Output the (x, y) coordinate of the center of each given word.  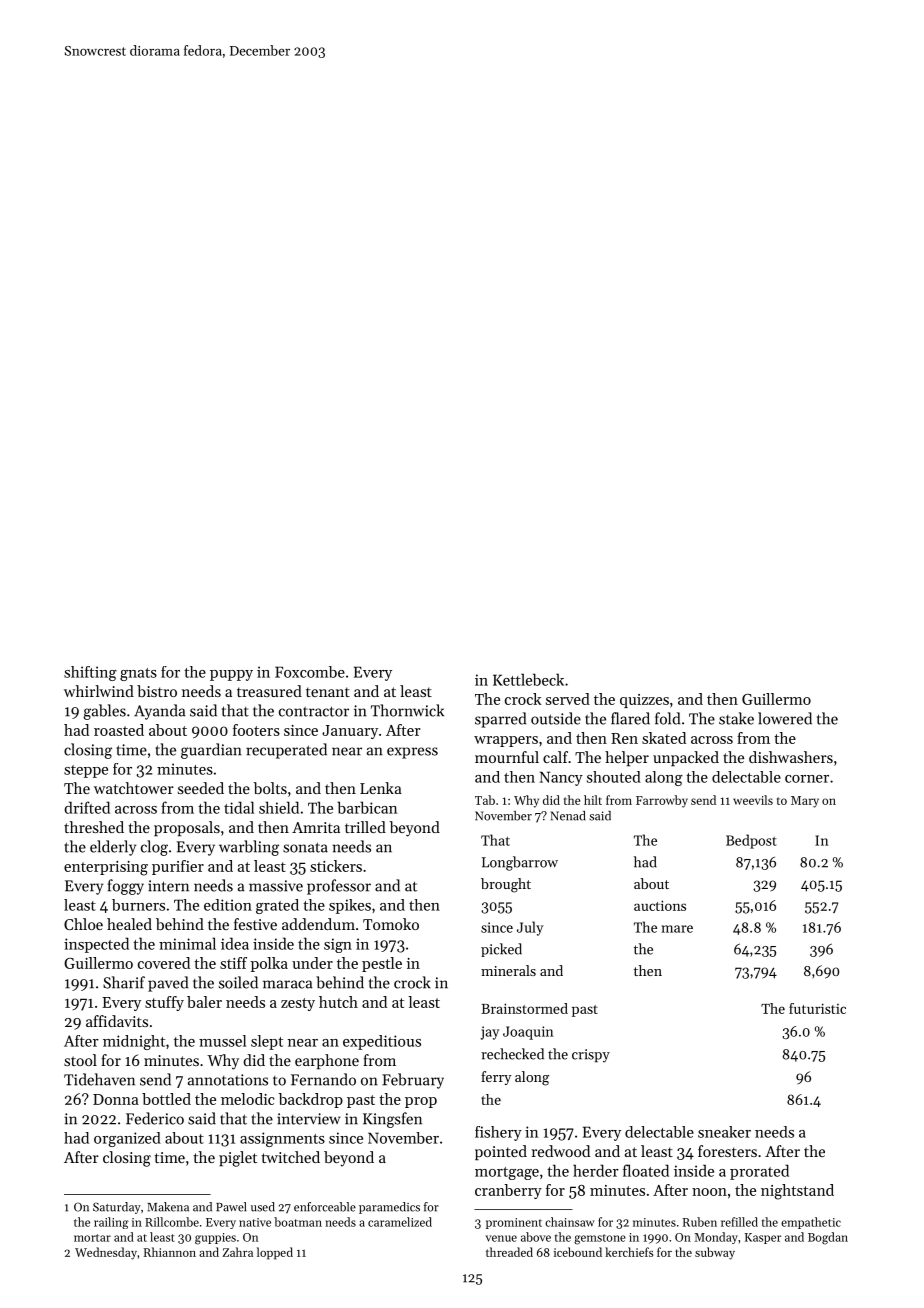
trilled (365, 827)
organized (127, 1139)
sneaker (724, 1132)
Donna (116, 1099)
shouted (614, 777)
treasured (269, 691)
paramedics (389, 1208)
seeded (201, 788)
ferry (496, 1078)
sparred (500, 720)
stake (736, 718)
